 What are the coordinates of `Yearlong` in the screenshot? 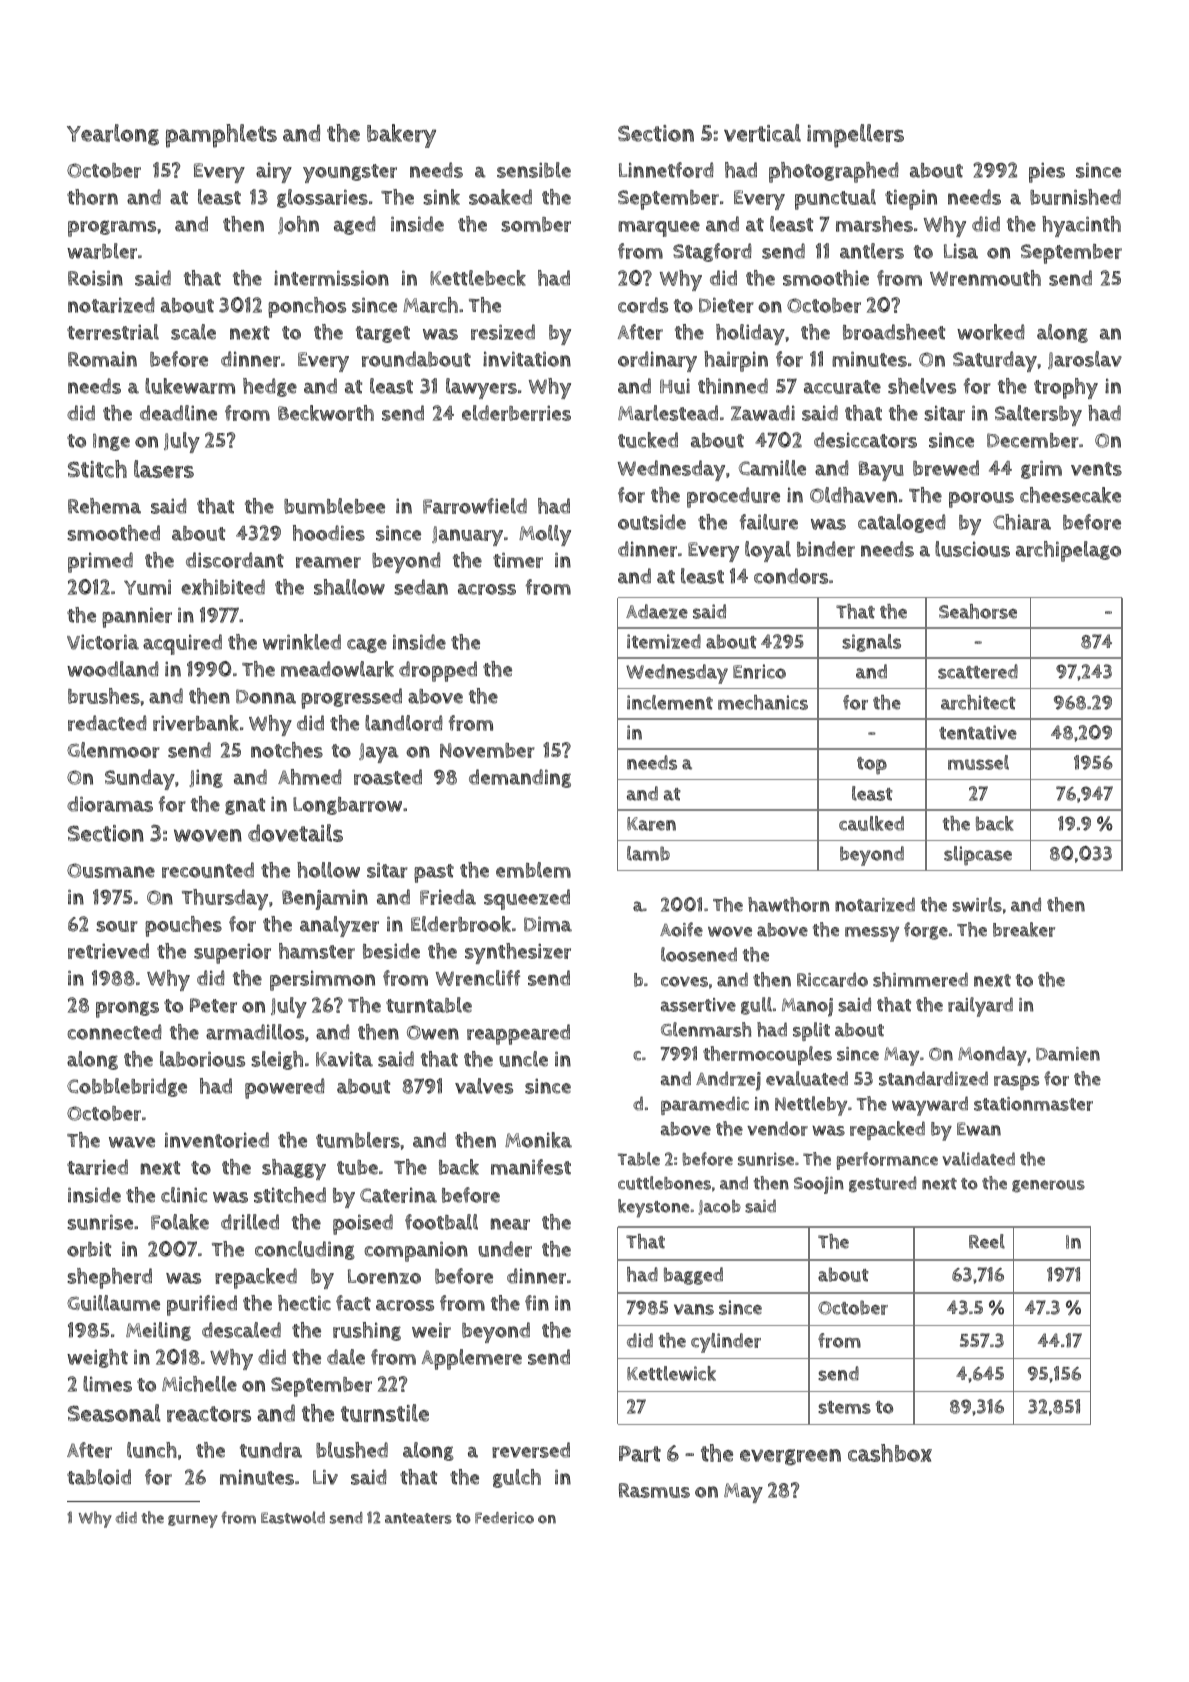 It's located at (113, 135).
